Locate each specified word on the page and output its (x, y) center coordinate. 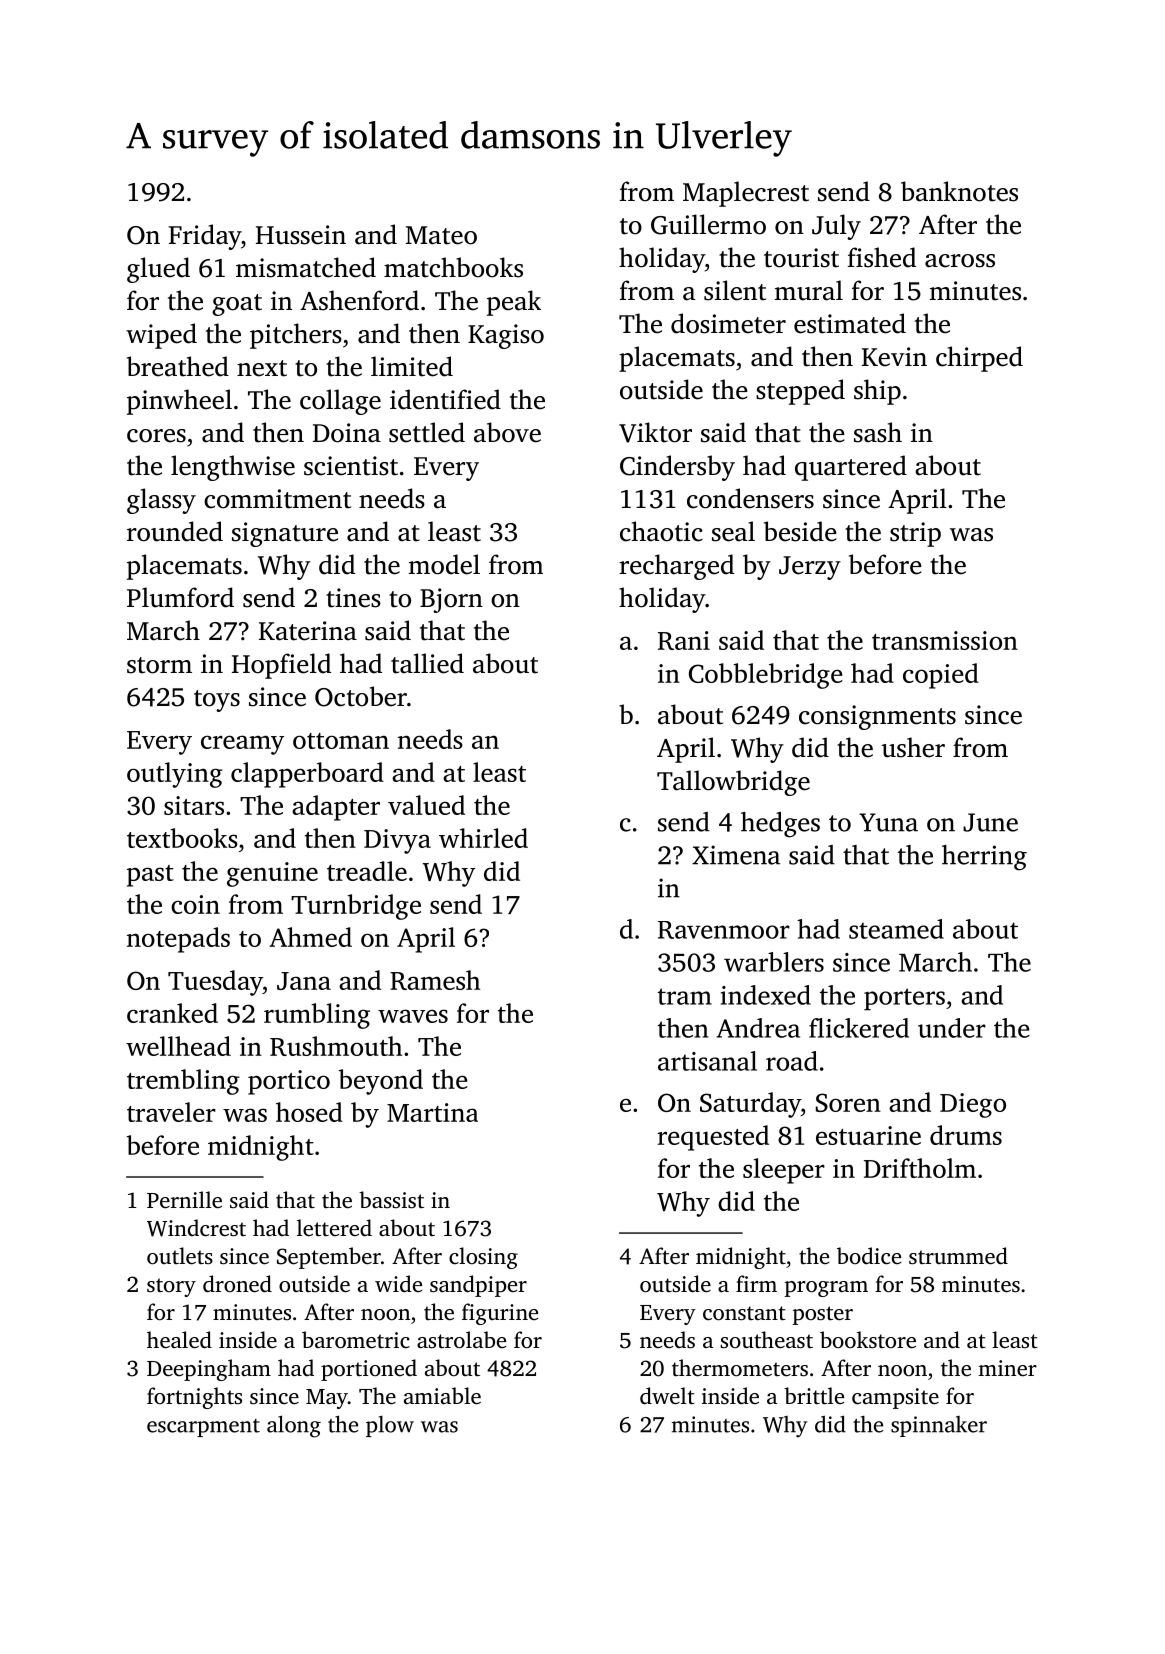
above (507, 432)
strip (915, 534)
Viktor (655, 432)
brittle (814, 1395)
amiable (442, 1396)
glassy (161, 501)
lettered (334, 1227)
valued (426, 805)
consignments (877, 717)
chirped (979, 359)
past (150, 876)
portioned (369, 1370)
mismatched (306, 267)
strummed (958, 1256)
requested (713, 1138)
